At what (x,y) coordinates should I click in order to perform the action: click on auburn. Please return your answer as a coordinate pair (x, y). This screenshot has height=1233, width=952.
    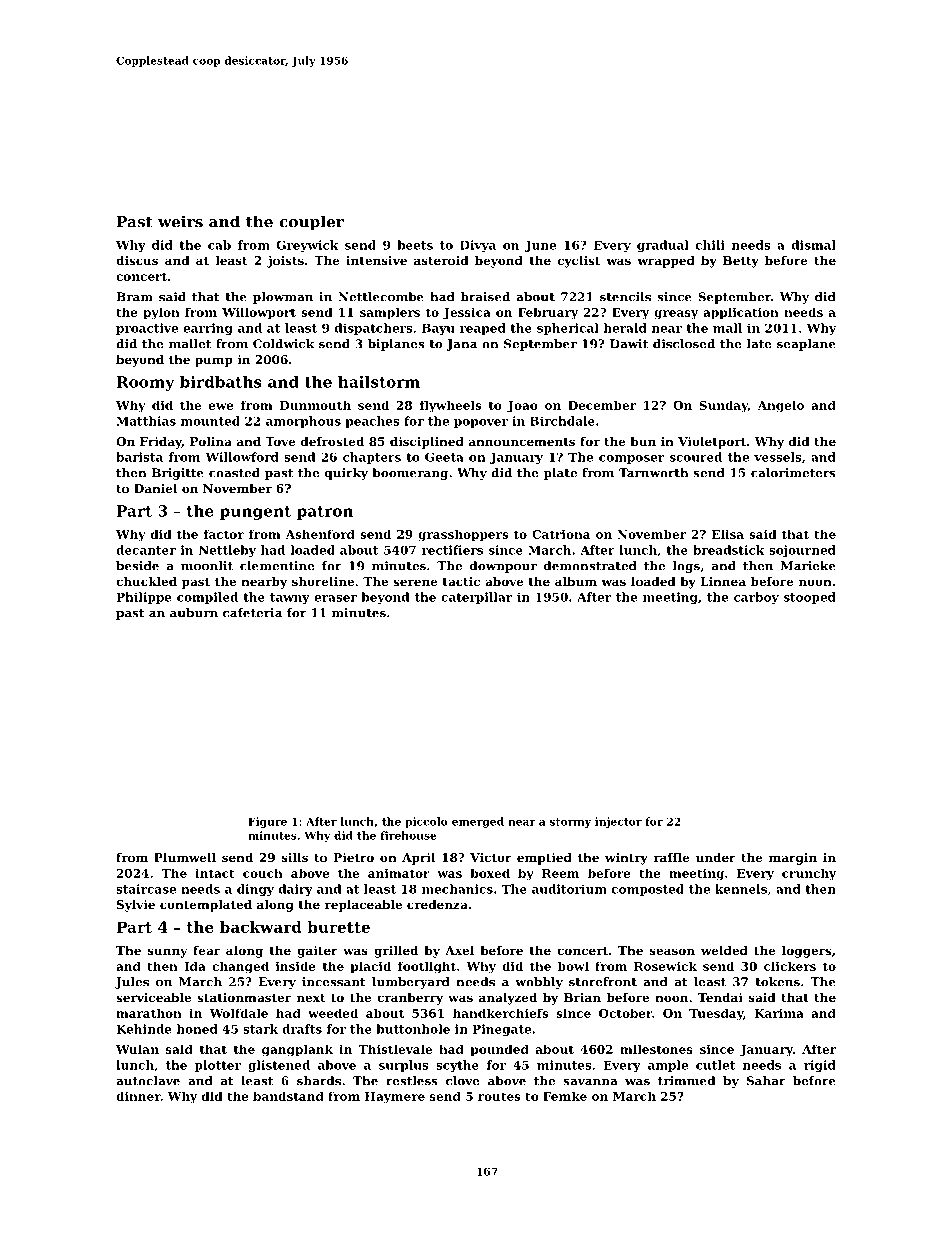
    Looking at the image, I should click on (194, 613).
